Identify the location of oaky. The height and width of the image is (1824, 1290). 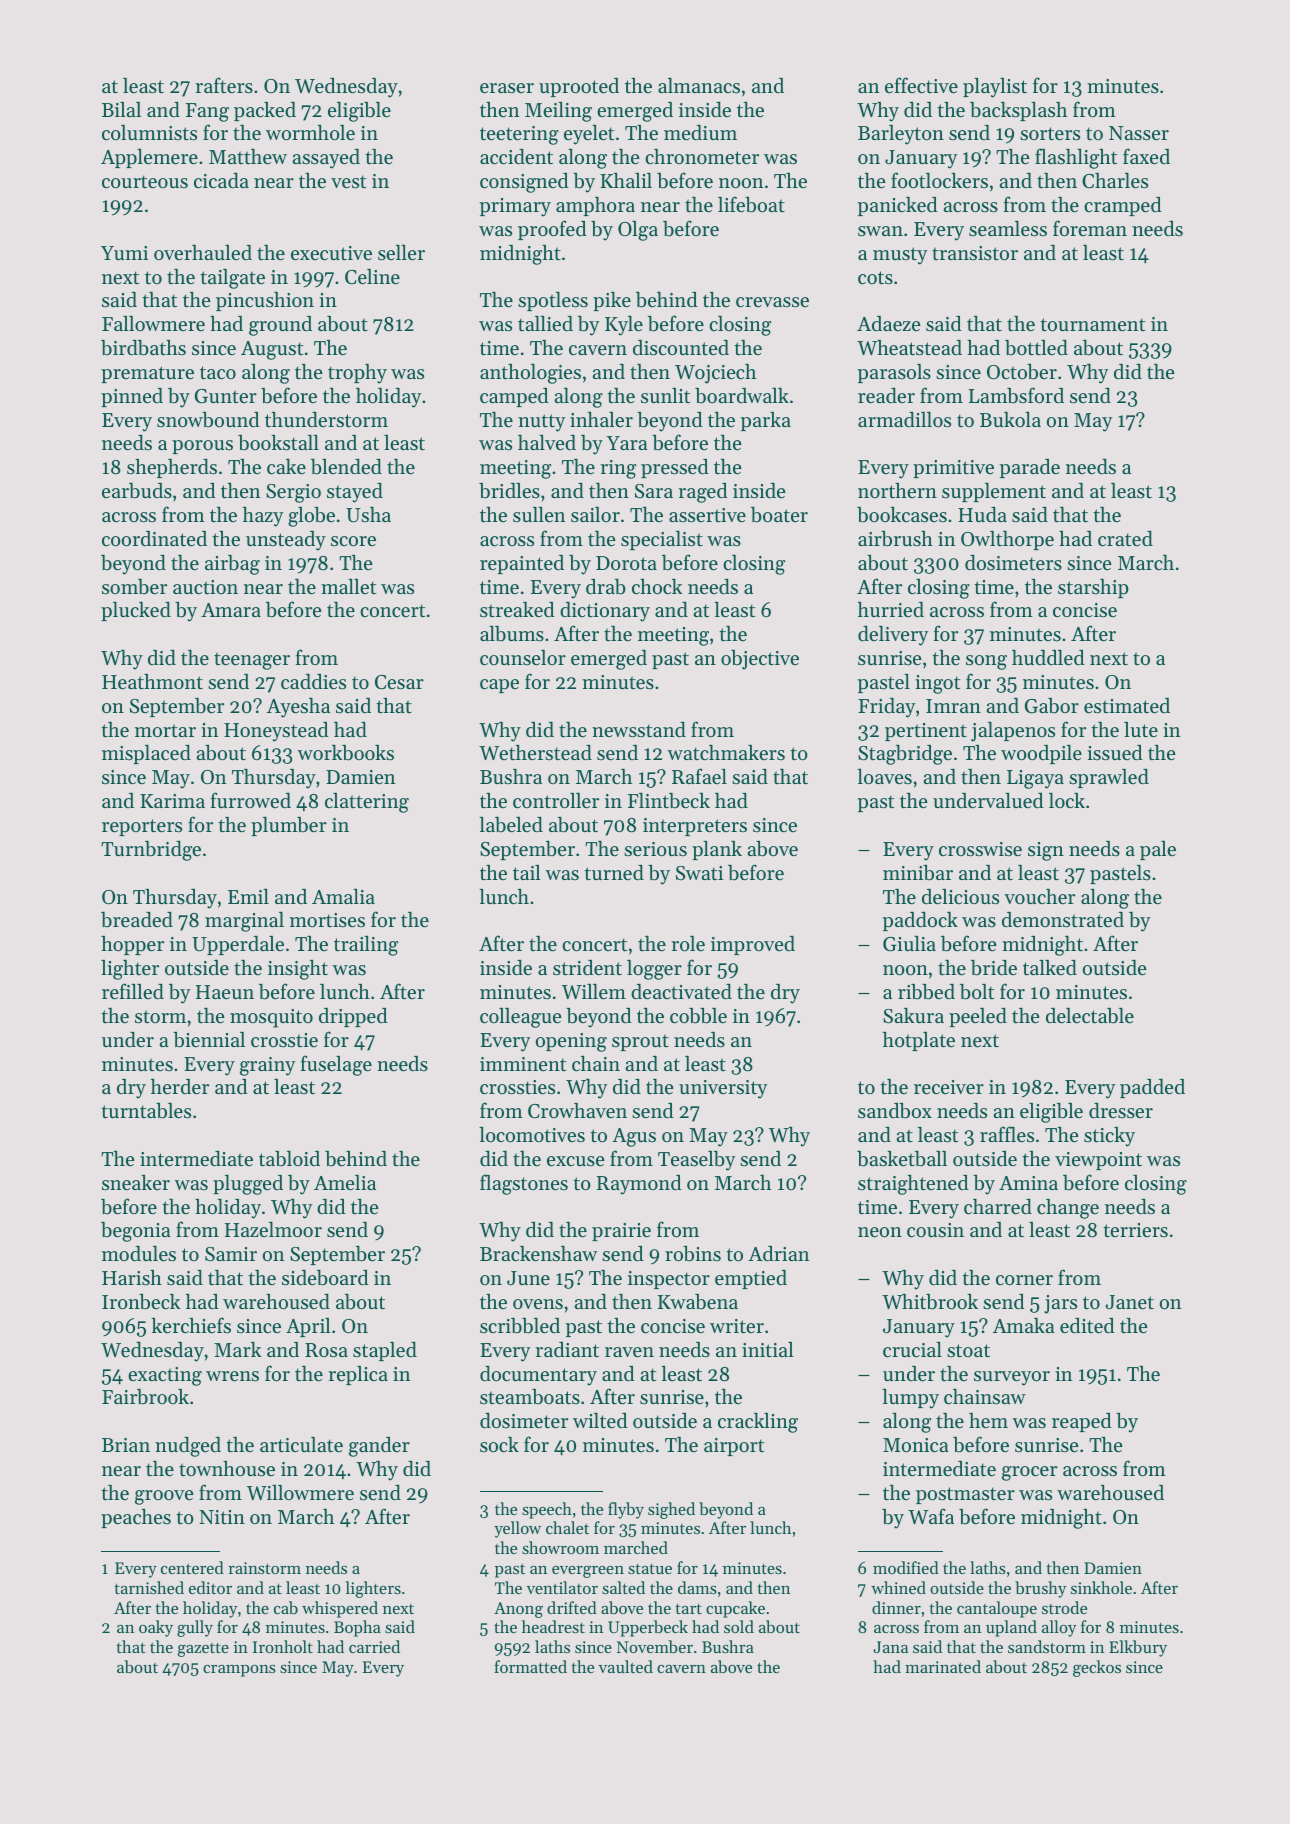
(156, 1628).
